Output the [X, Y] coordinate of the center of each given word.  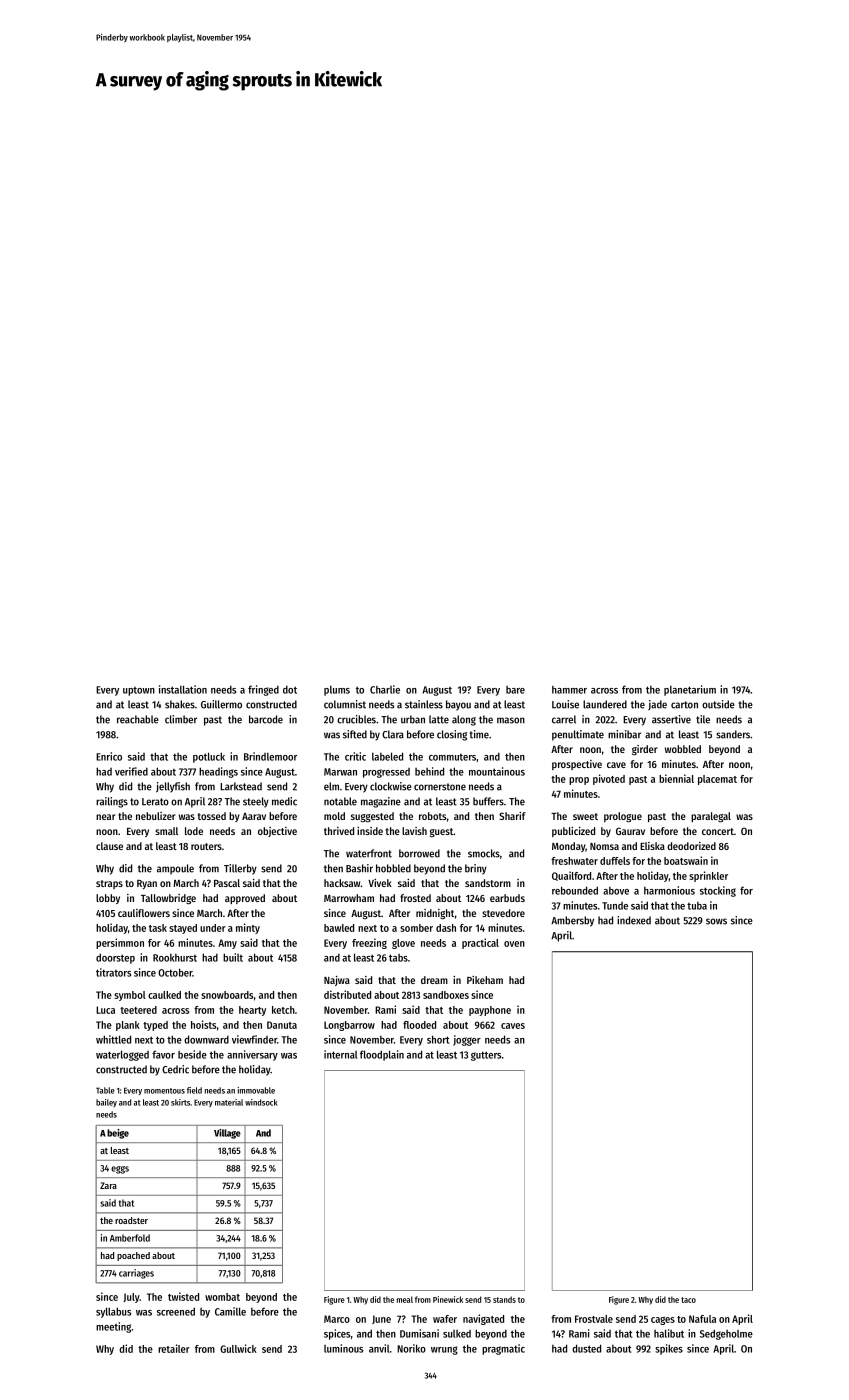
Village [227, 1134]
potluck [209, 757]
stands [504, 1299]
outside [718, 704]
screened [176, 1311]
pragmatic [503, 1349]
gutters [486, 1056]
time [479, 734]
